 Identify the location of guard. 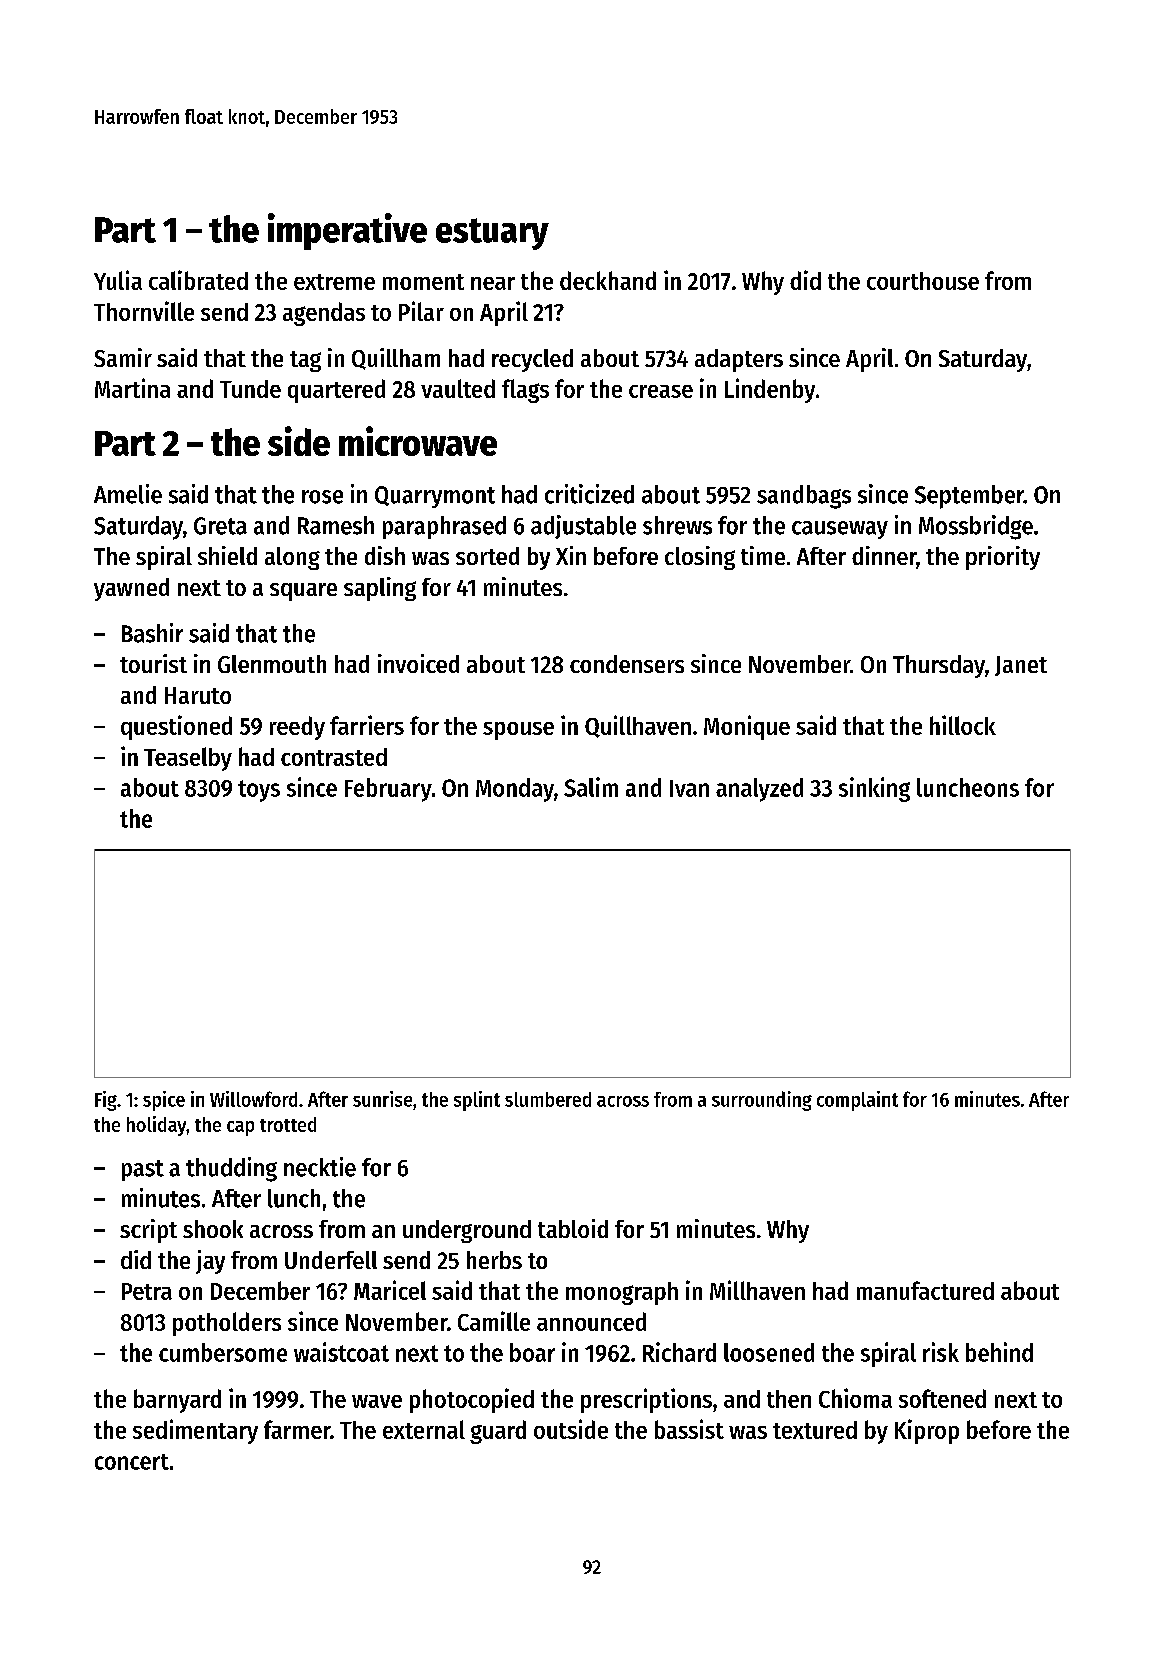
(498, 1432).
